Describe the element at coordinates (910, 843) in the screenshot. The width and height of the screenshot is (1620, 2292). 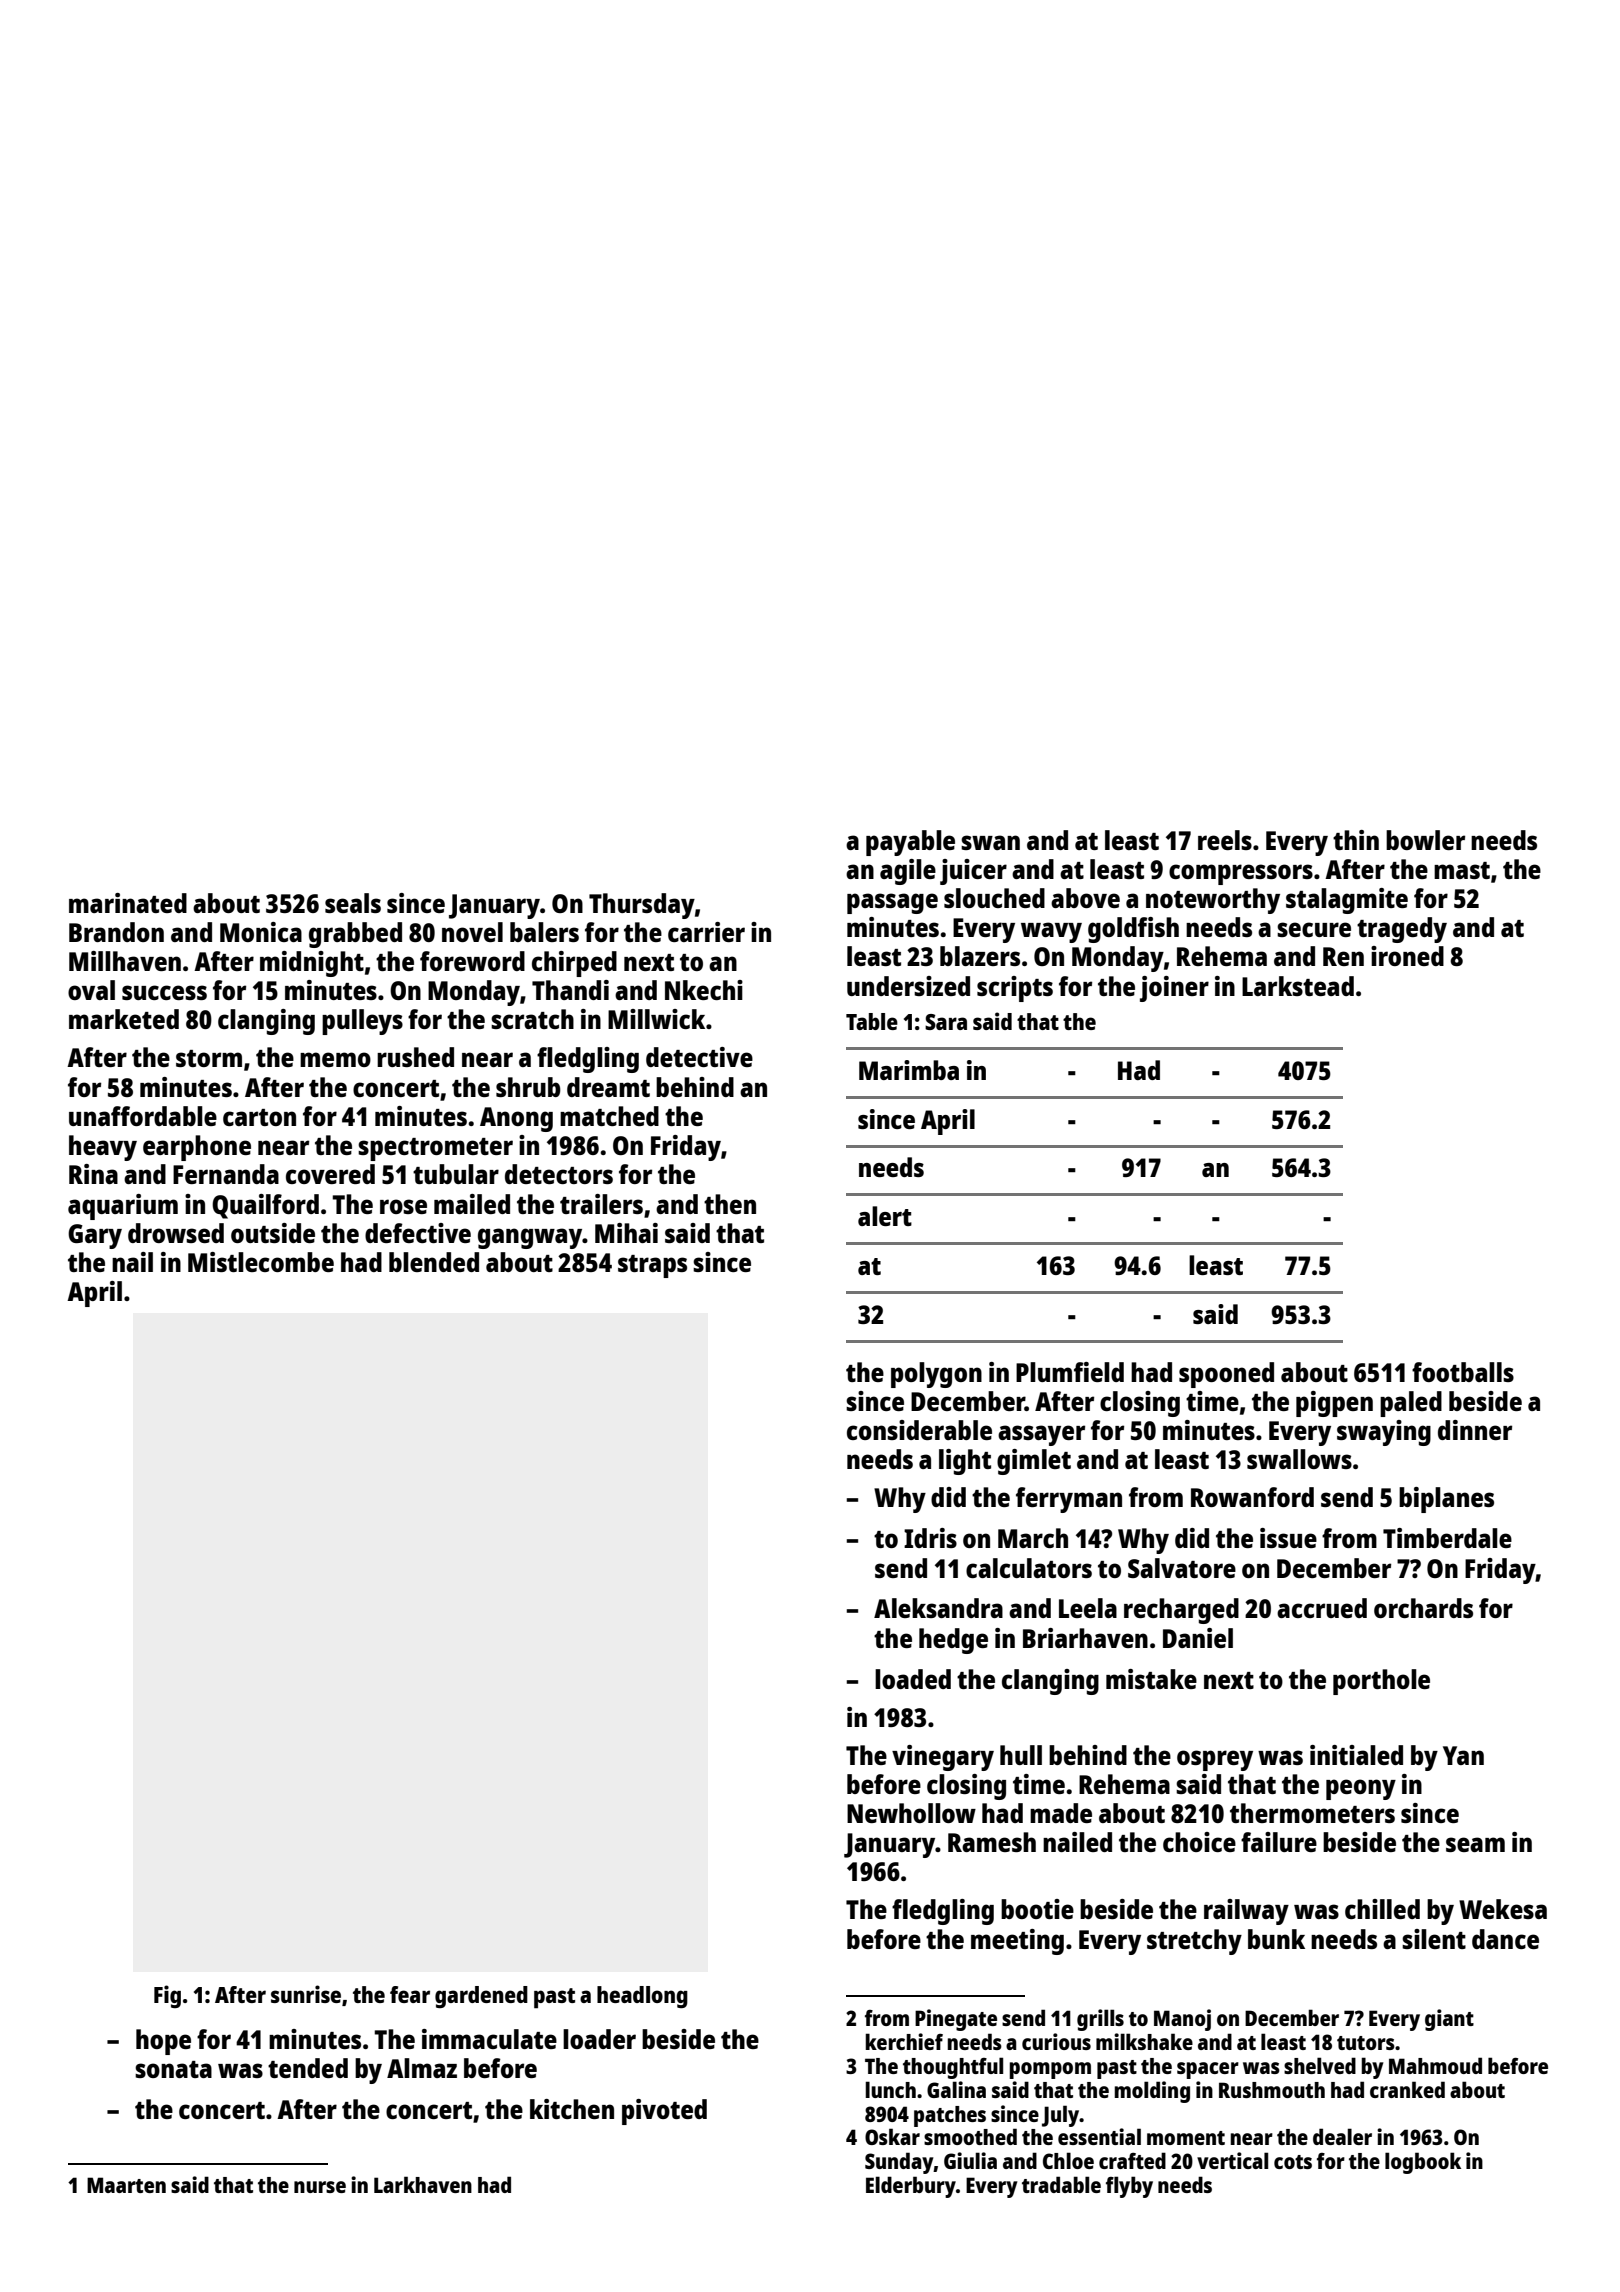
I see `payable` at that location.
